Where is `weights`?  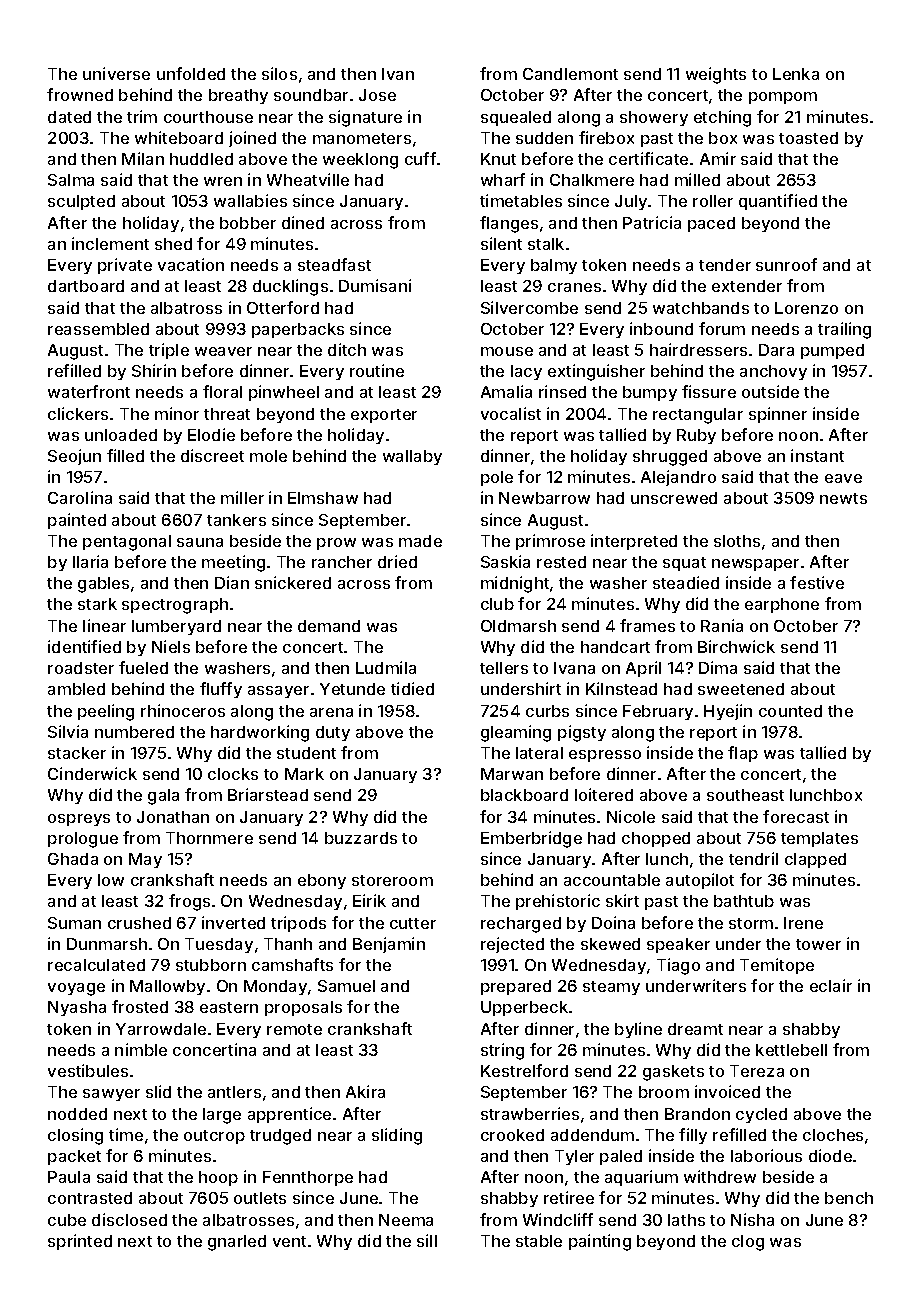
weights is located at coordinates (716, 75).
